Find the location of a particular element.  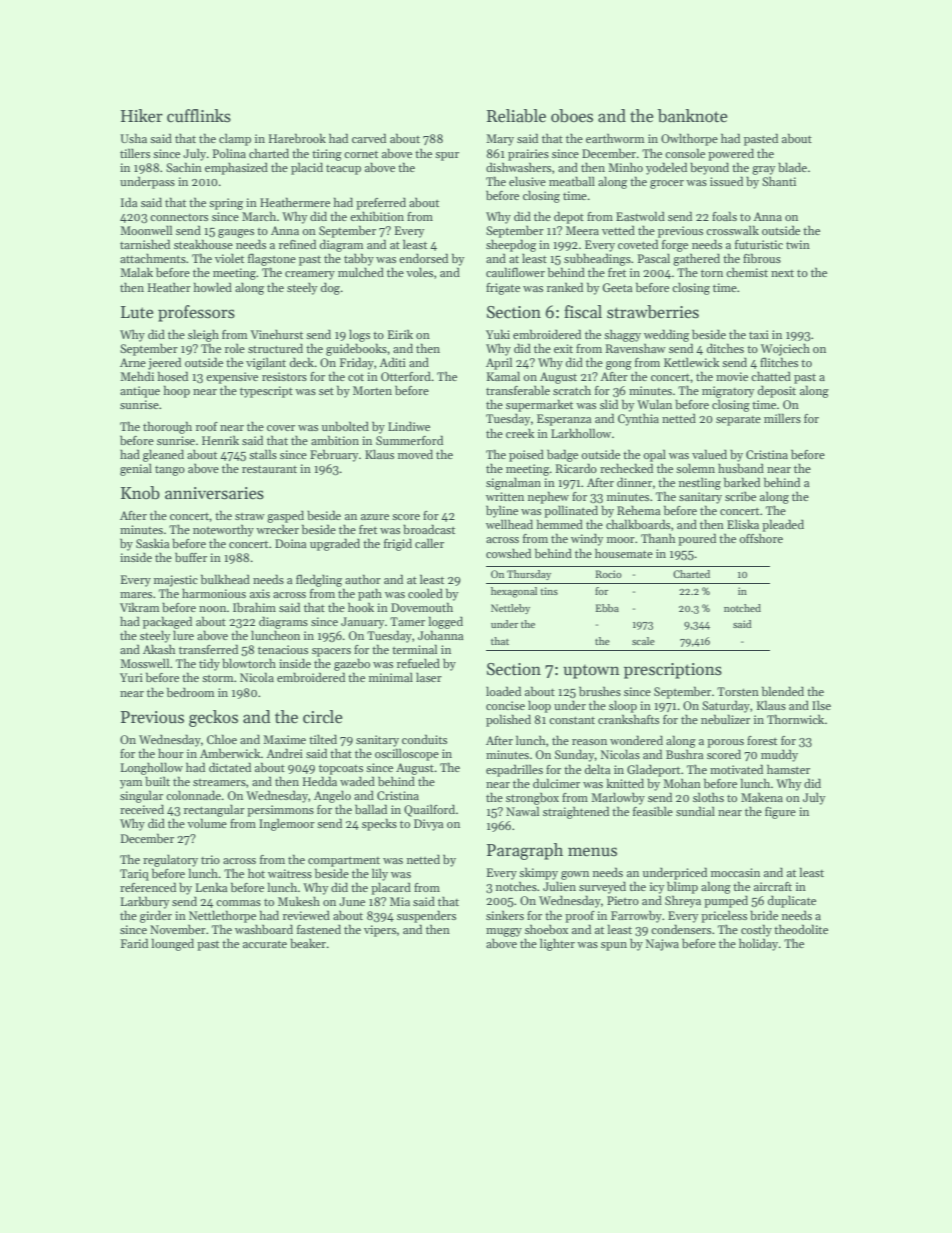

banknote is located at coordinates (693, 116).
